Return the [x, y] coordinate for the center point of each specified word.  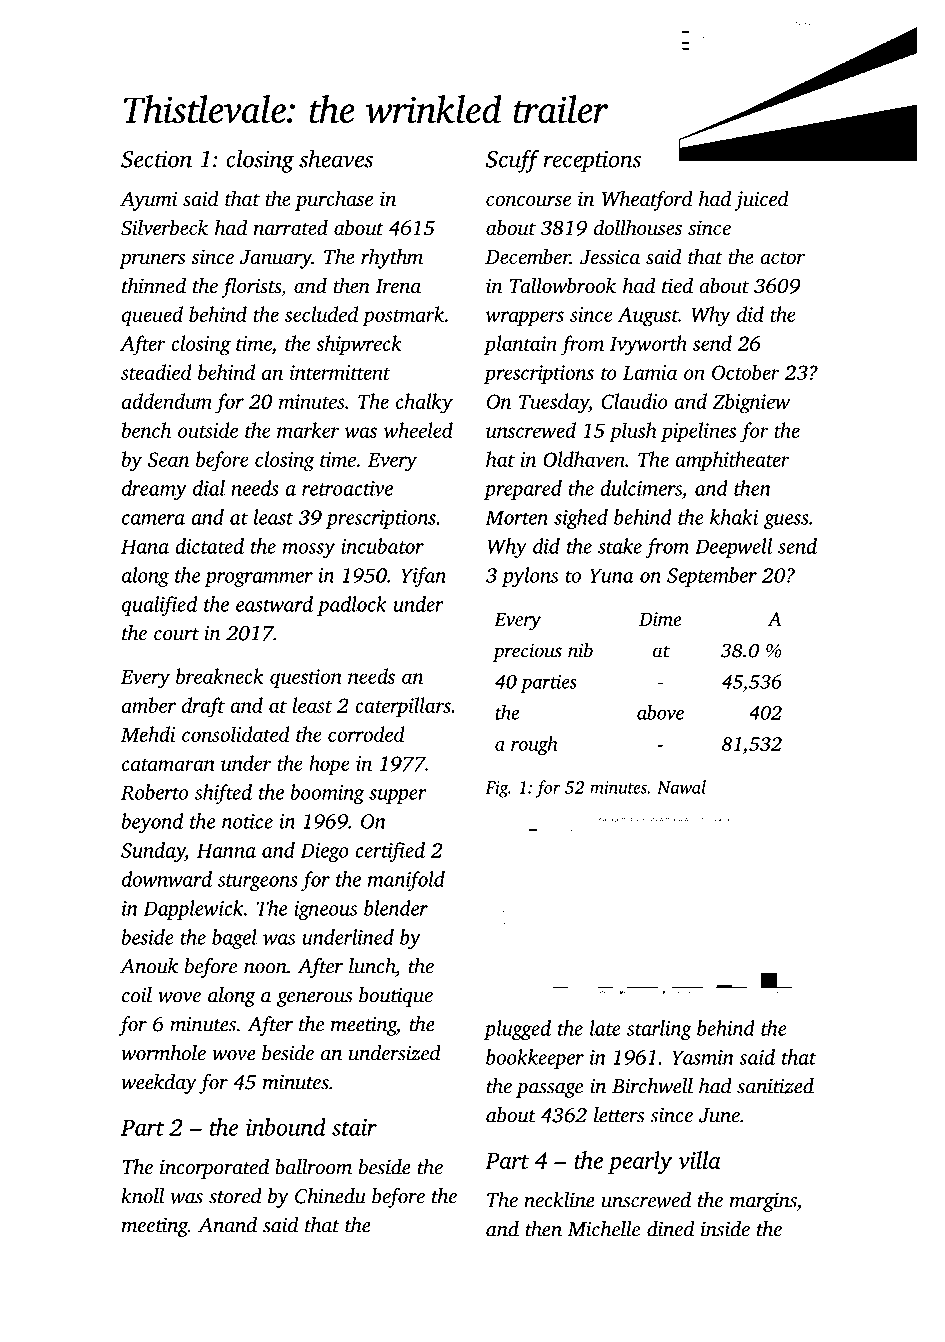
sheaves [336, 159]
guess [786, 521]
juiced [761, 200]
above [660, 712]
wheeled [418, 430]
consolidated [236, 734]
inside [725, 1229]
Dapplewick [193, 910]
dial [209, 488]
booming [327, 794]
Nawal [681, 787]
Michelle [604, 1229]
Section [156, 159]
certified [390, 852]
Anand [227, 1225]
